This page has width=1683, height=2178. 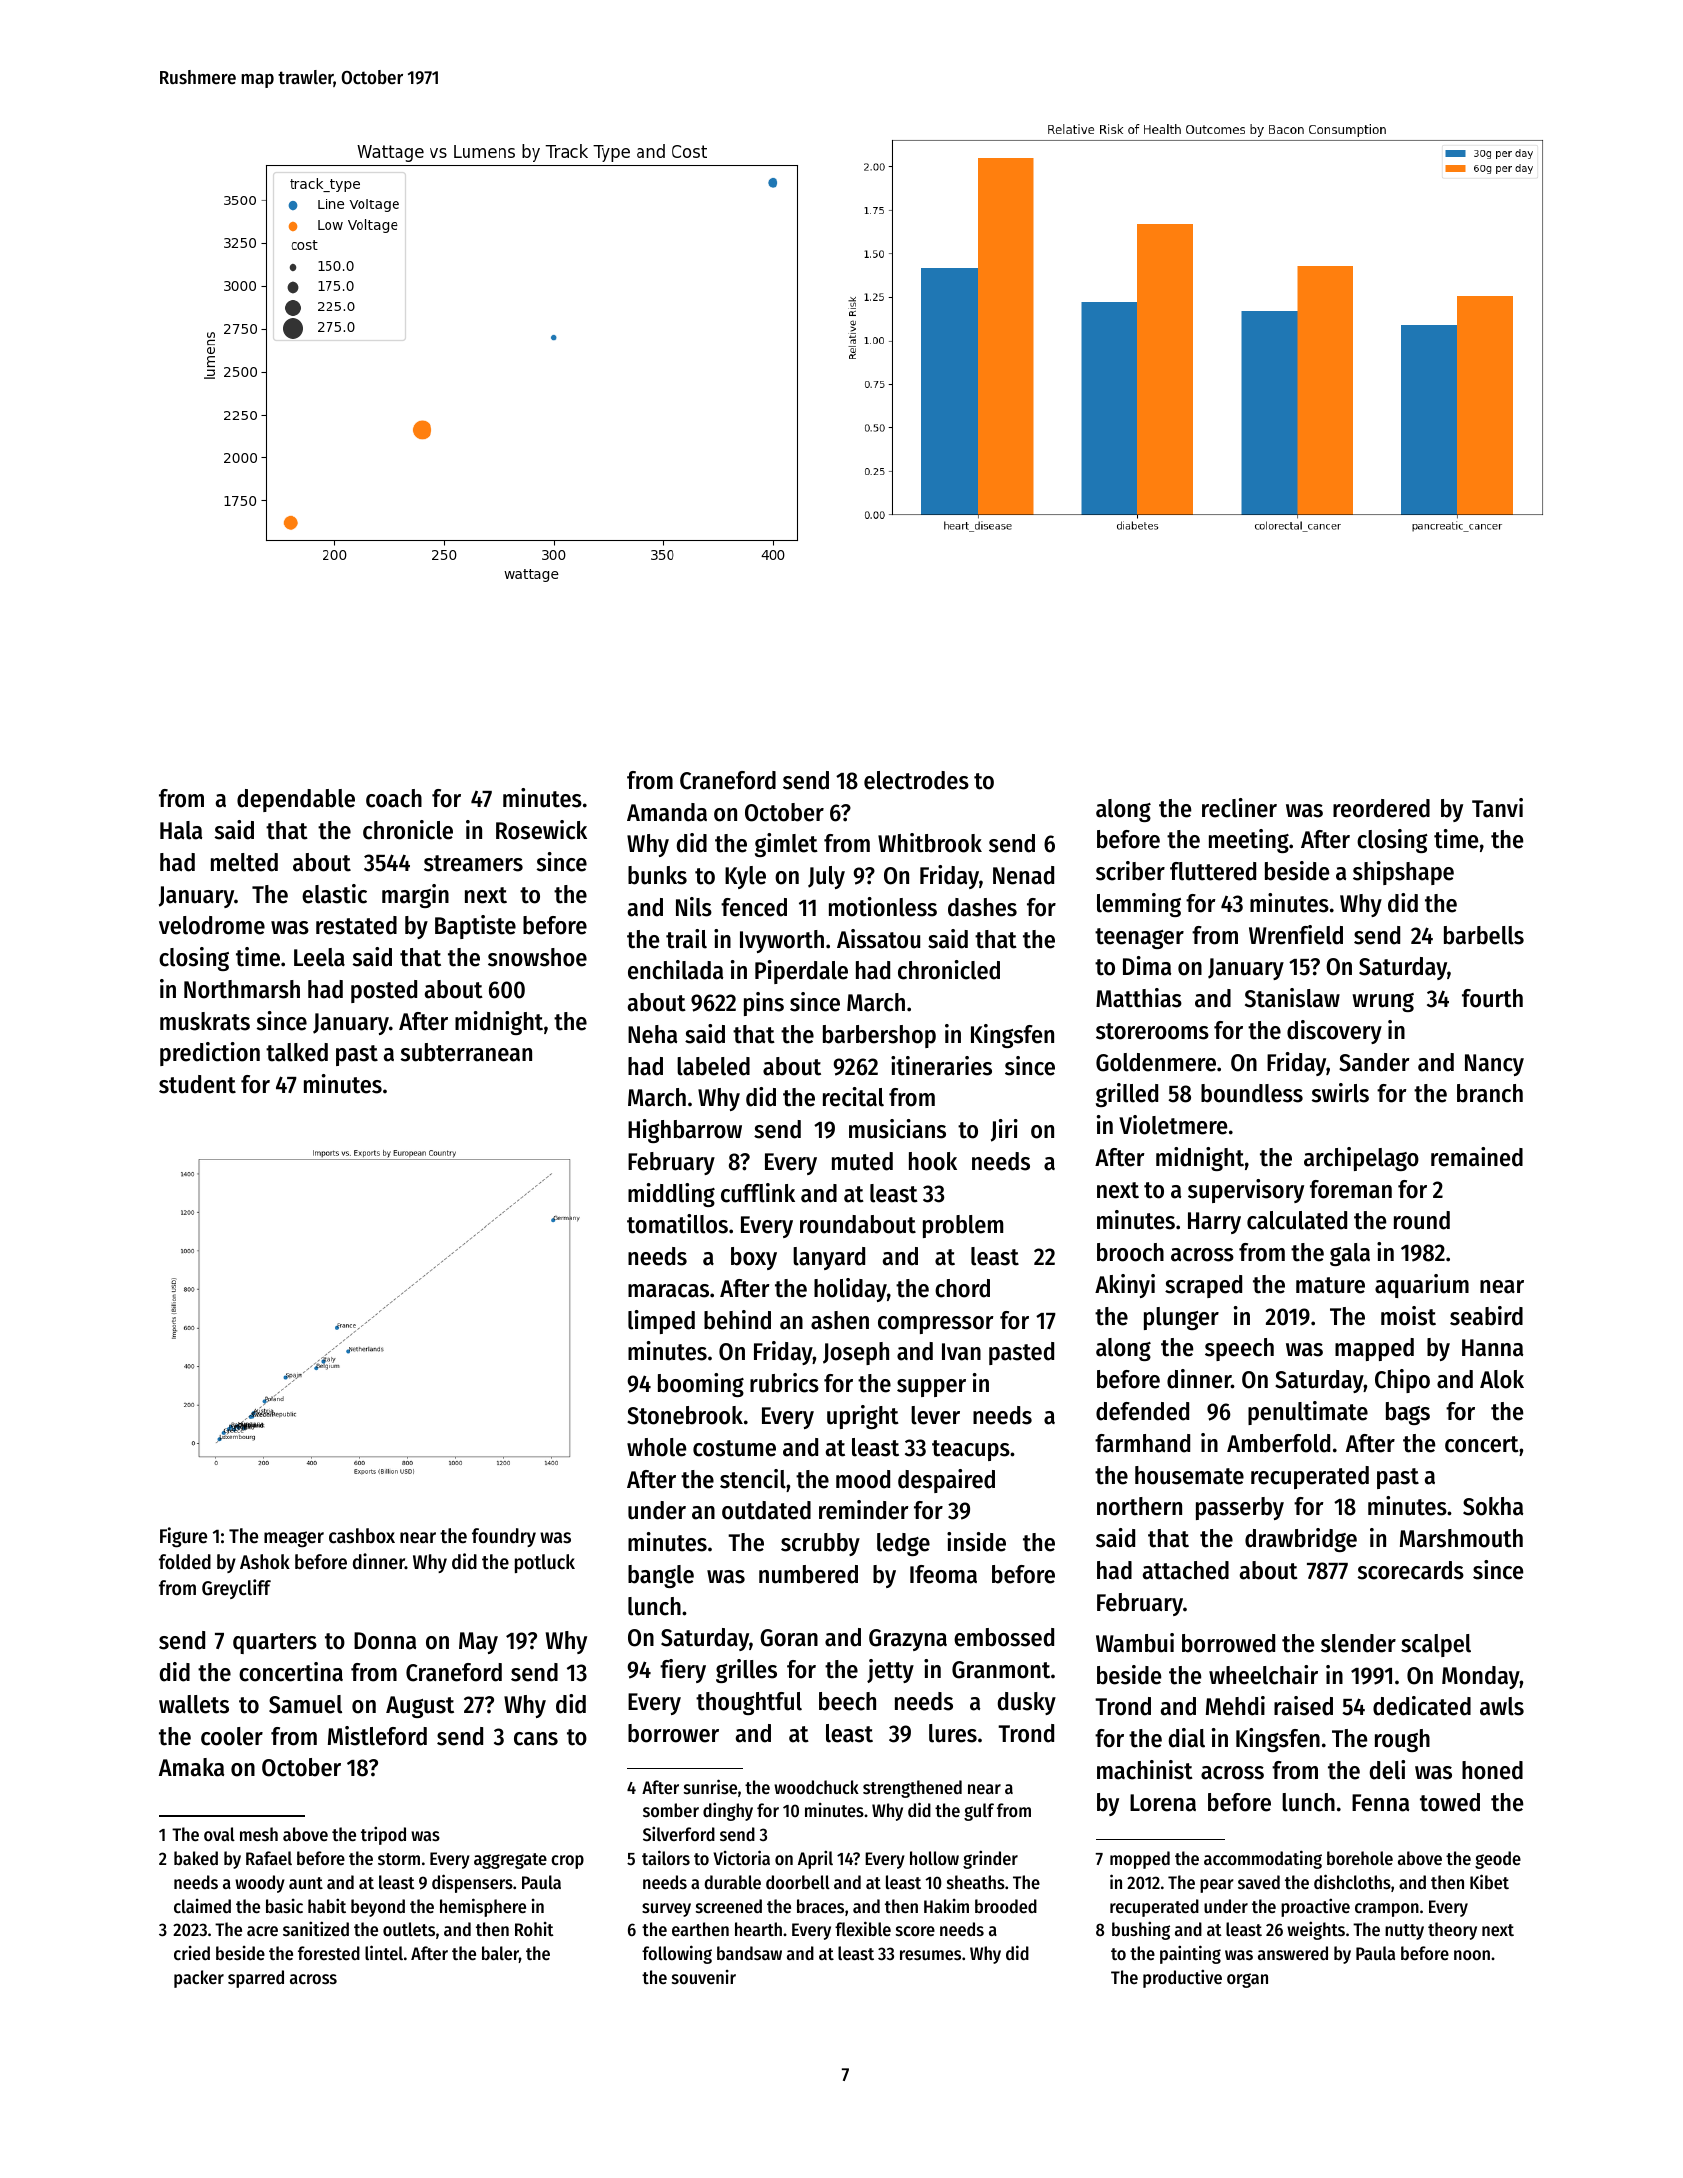 What do you see at coordinates (1135, 1643) in the page?
I see `Wambui` at bounding box center [1135, 1643].
